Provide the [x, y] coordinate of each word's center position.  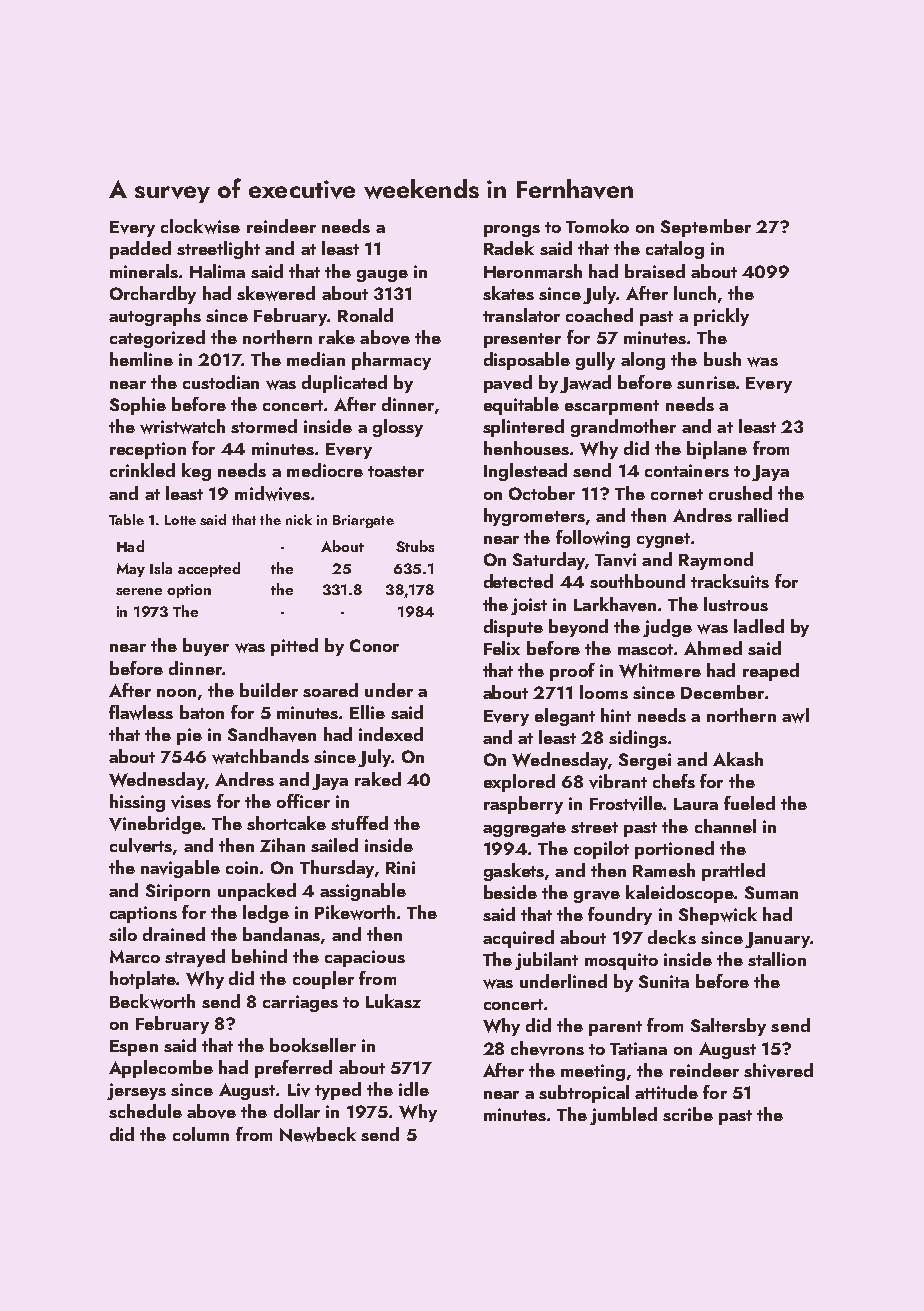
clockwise [200, 226]
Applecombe [161, 1069]
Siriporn [178, 892]
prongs [512, 231]
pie [189, 736]
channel [725, 826]
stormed [264, 426]
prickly [721, 317]
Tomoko [597, 226]
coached [599, 315]
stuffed [359, 823]
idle [414, 1089]
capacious [365, 958]
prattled [733, 872]
